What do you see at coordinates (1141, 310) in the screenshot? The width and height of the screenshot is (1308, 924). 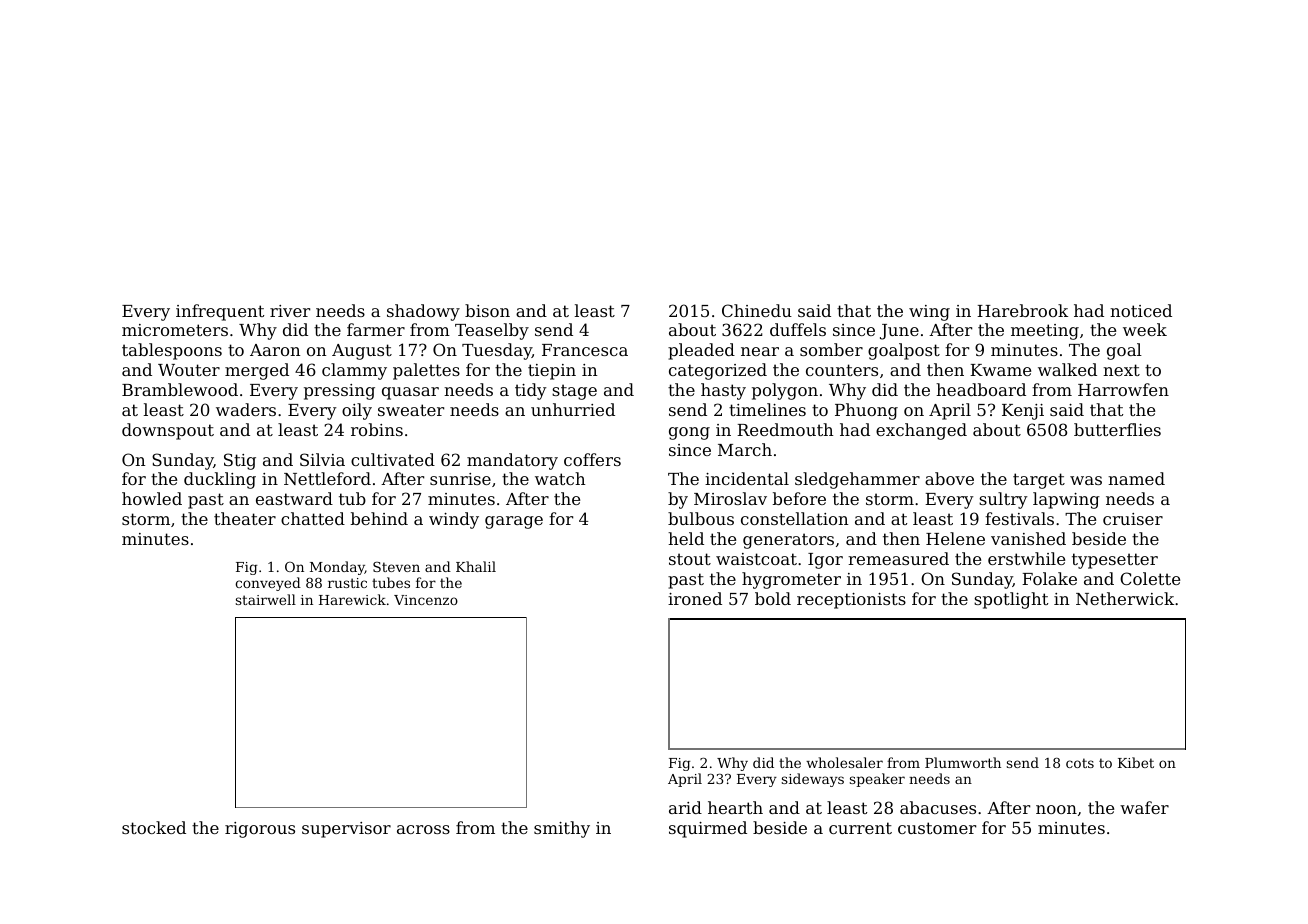 I see `noticed` at bounding box center [1141, 310].
